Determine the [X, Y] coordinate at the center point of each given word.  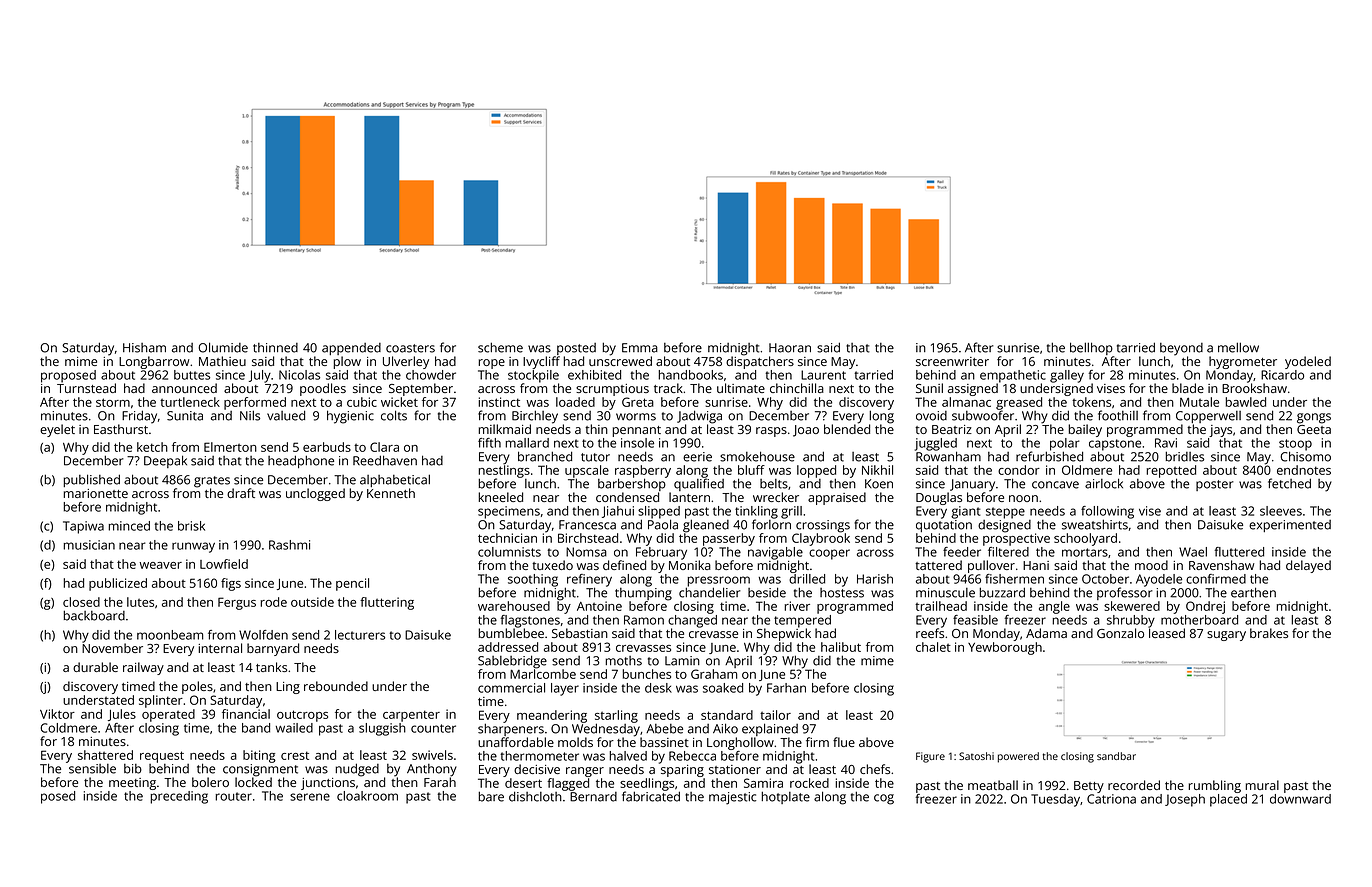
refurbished [1049, 456]
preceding [179, 797]
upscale [587, 471]
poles [197, 687]
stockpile [533, 376]
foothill [1118, 415]
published [91, 480]
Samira [763, 783]
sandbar [1116, 756]
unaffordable [516, 742]
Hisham [144, 348]
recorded [1134, 785]
